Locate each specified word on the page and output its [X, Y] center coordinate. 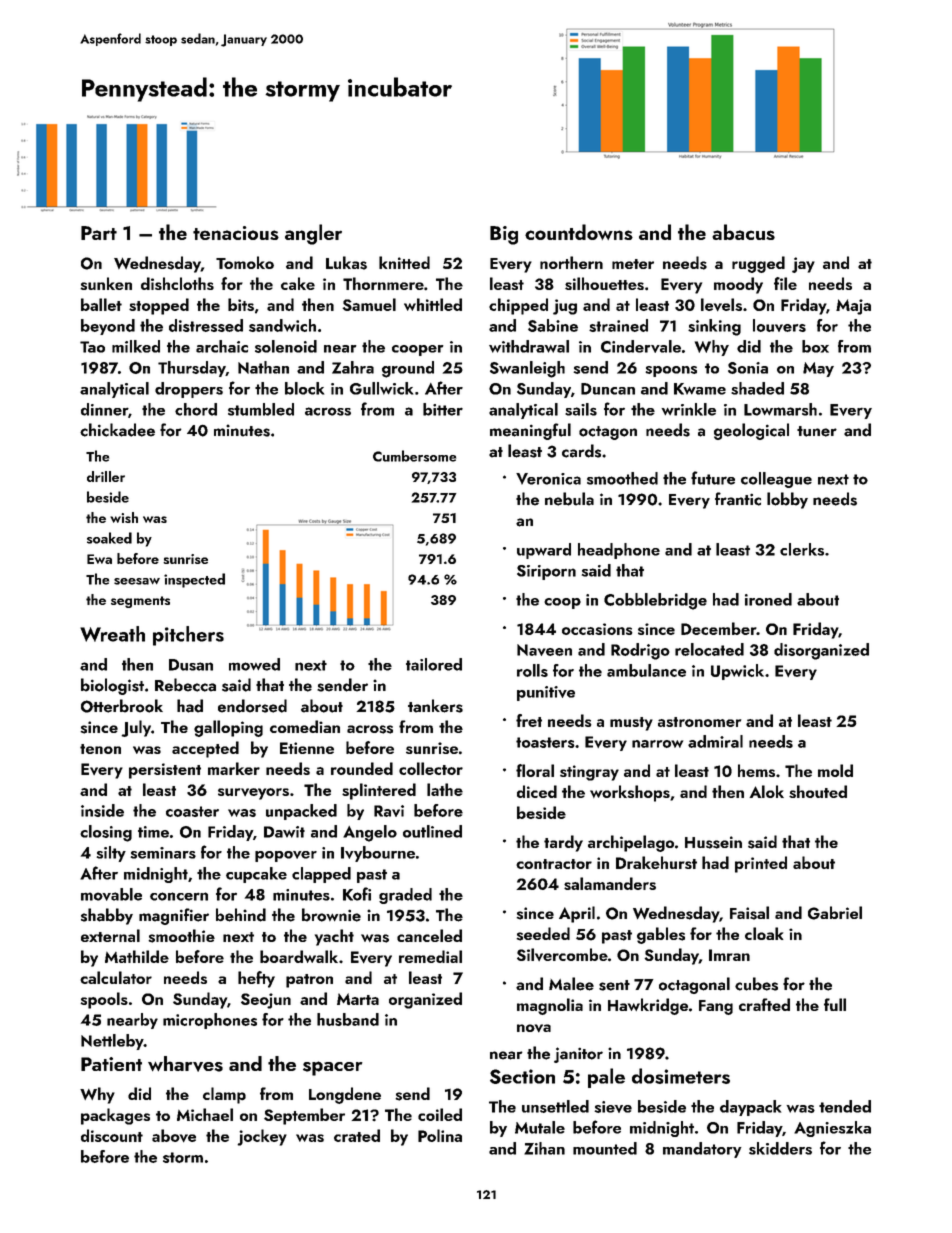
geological [751, 431]
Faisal [749, 913]
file [785, 283]
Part [99, 233]
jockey [262, 1137]
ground [408, 369]
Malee [571, 984]
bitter [443, 409]
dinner [104, 409]
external [110, 935]
